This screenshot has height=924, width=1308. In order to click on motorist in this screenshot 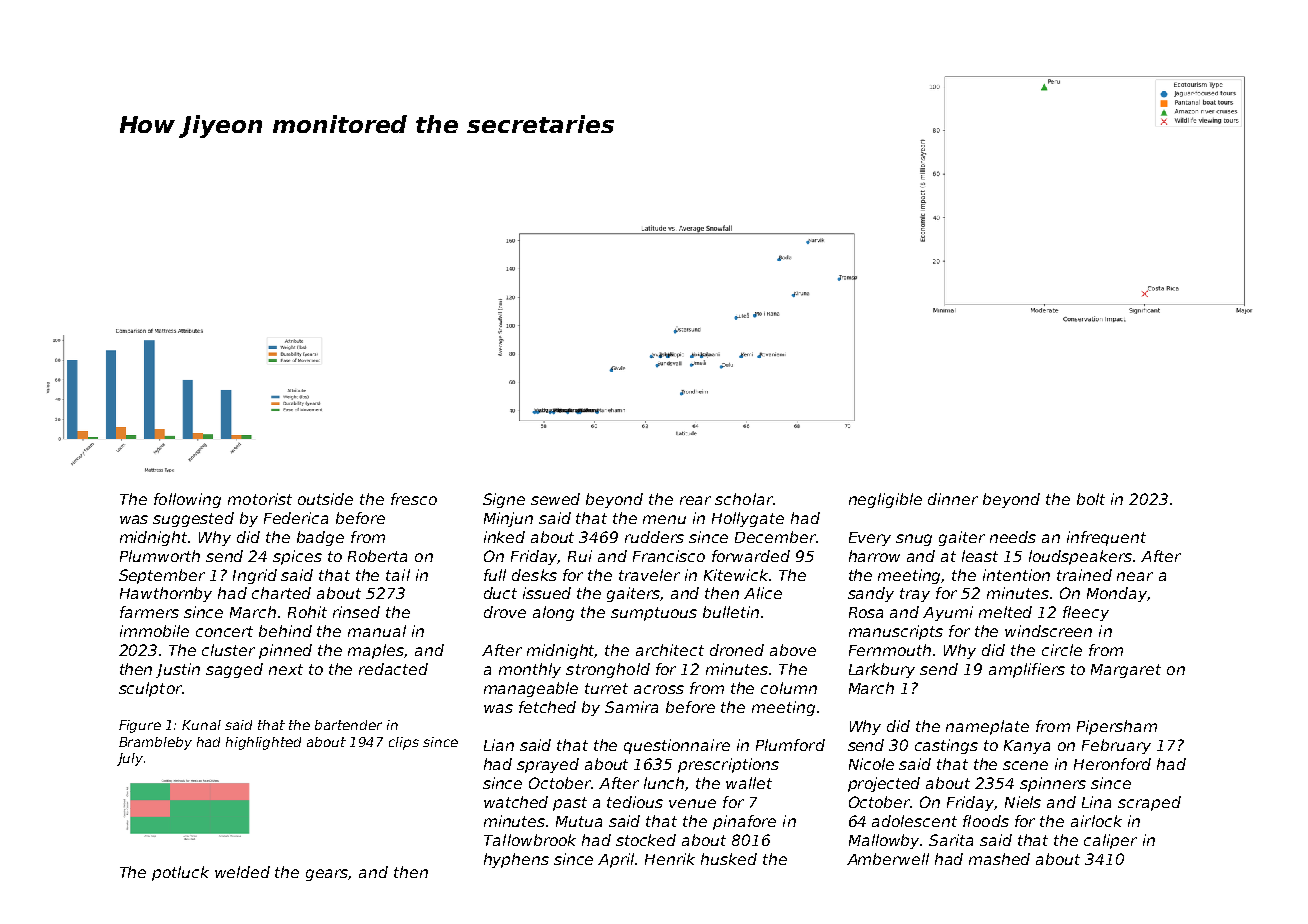, I will do `click(260, 499)`.
